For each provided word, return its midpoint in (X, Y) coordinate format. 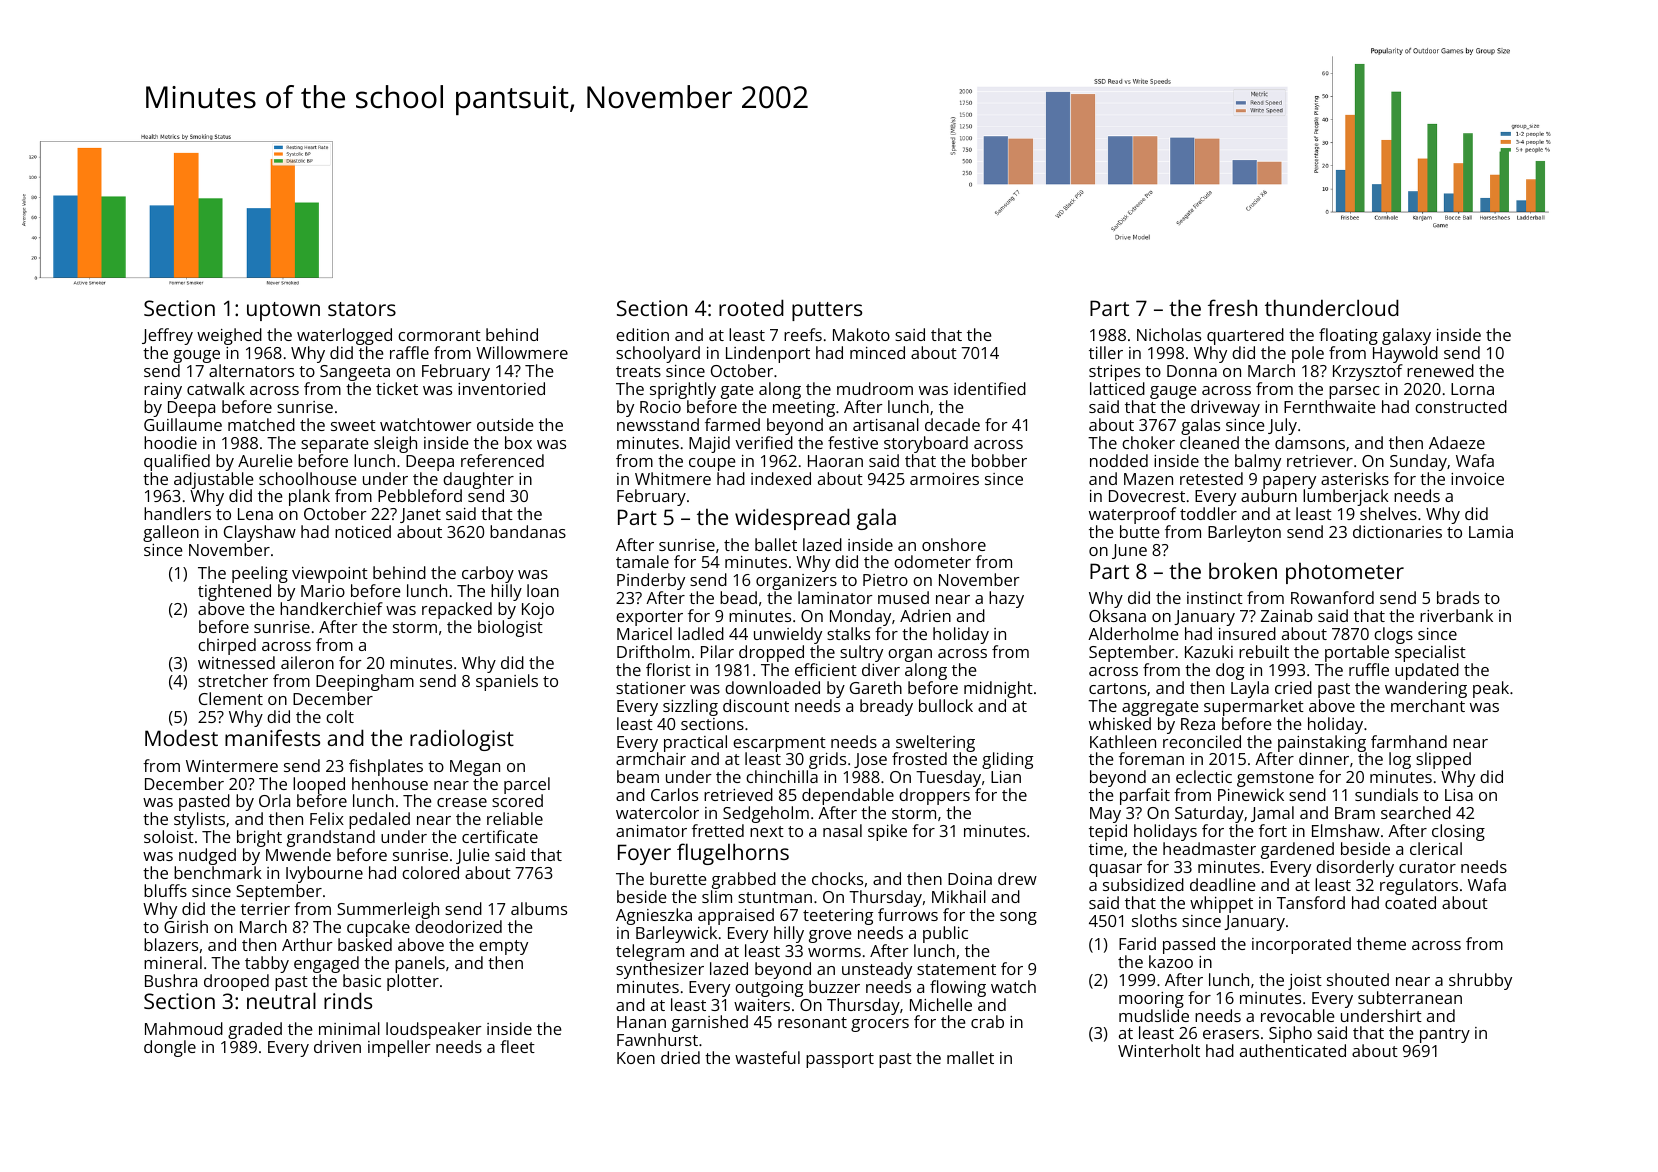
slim (717, 896)
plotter (413, 982)
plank (309, 497)
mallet (970, 1057)
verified (764, 442)
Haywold (1405, 354)
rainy (163, 391)
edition (642, 334)
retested (1211, 478)
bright (259, 838)
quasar (1115, 870)
